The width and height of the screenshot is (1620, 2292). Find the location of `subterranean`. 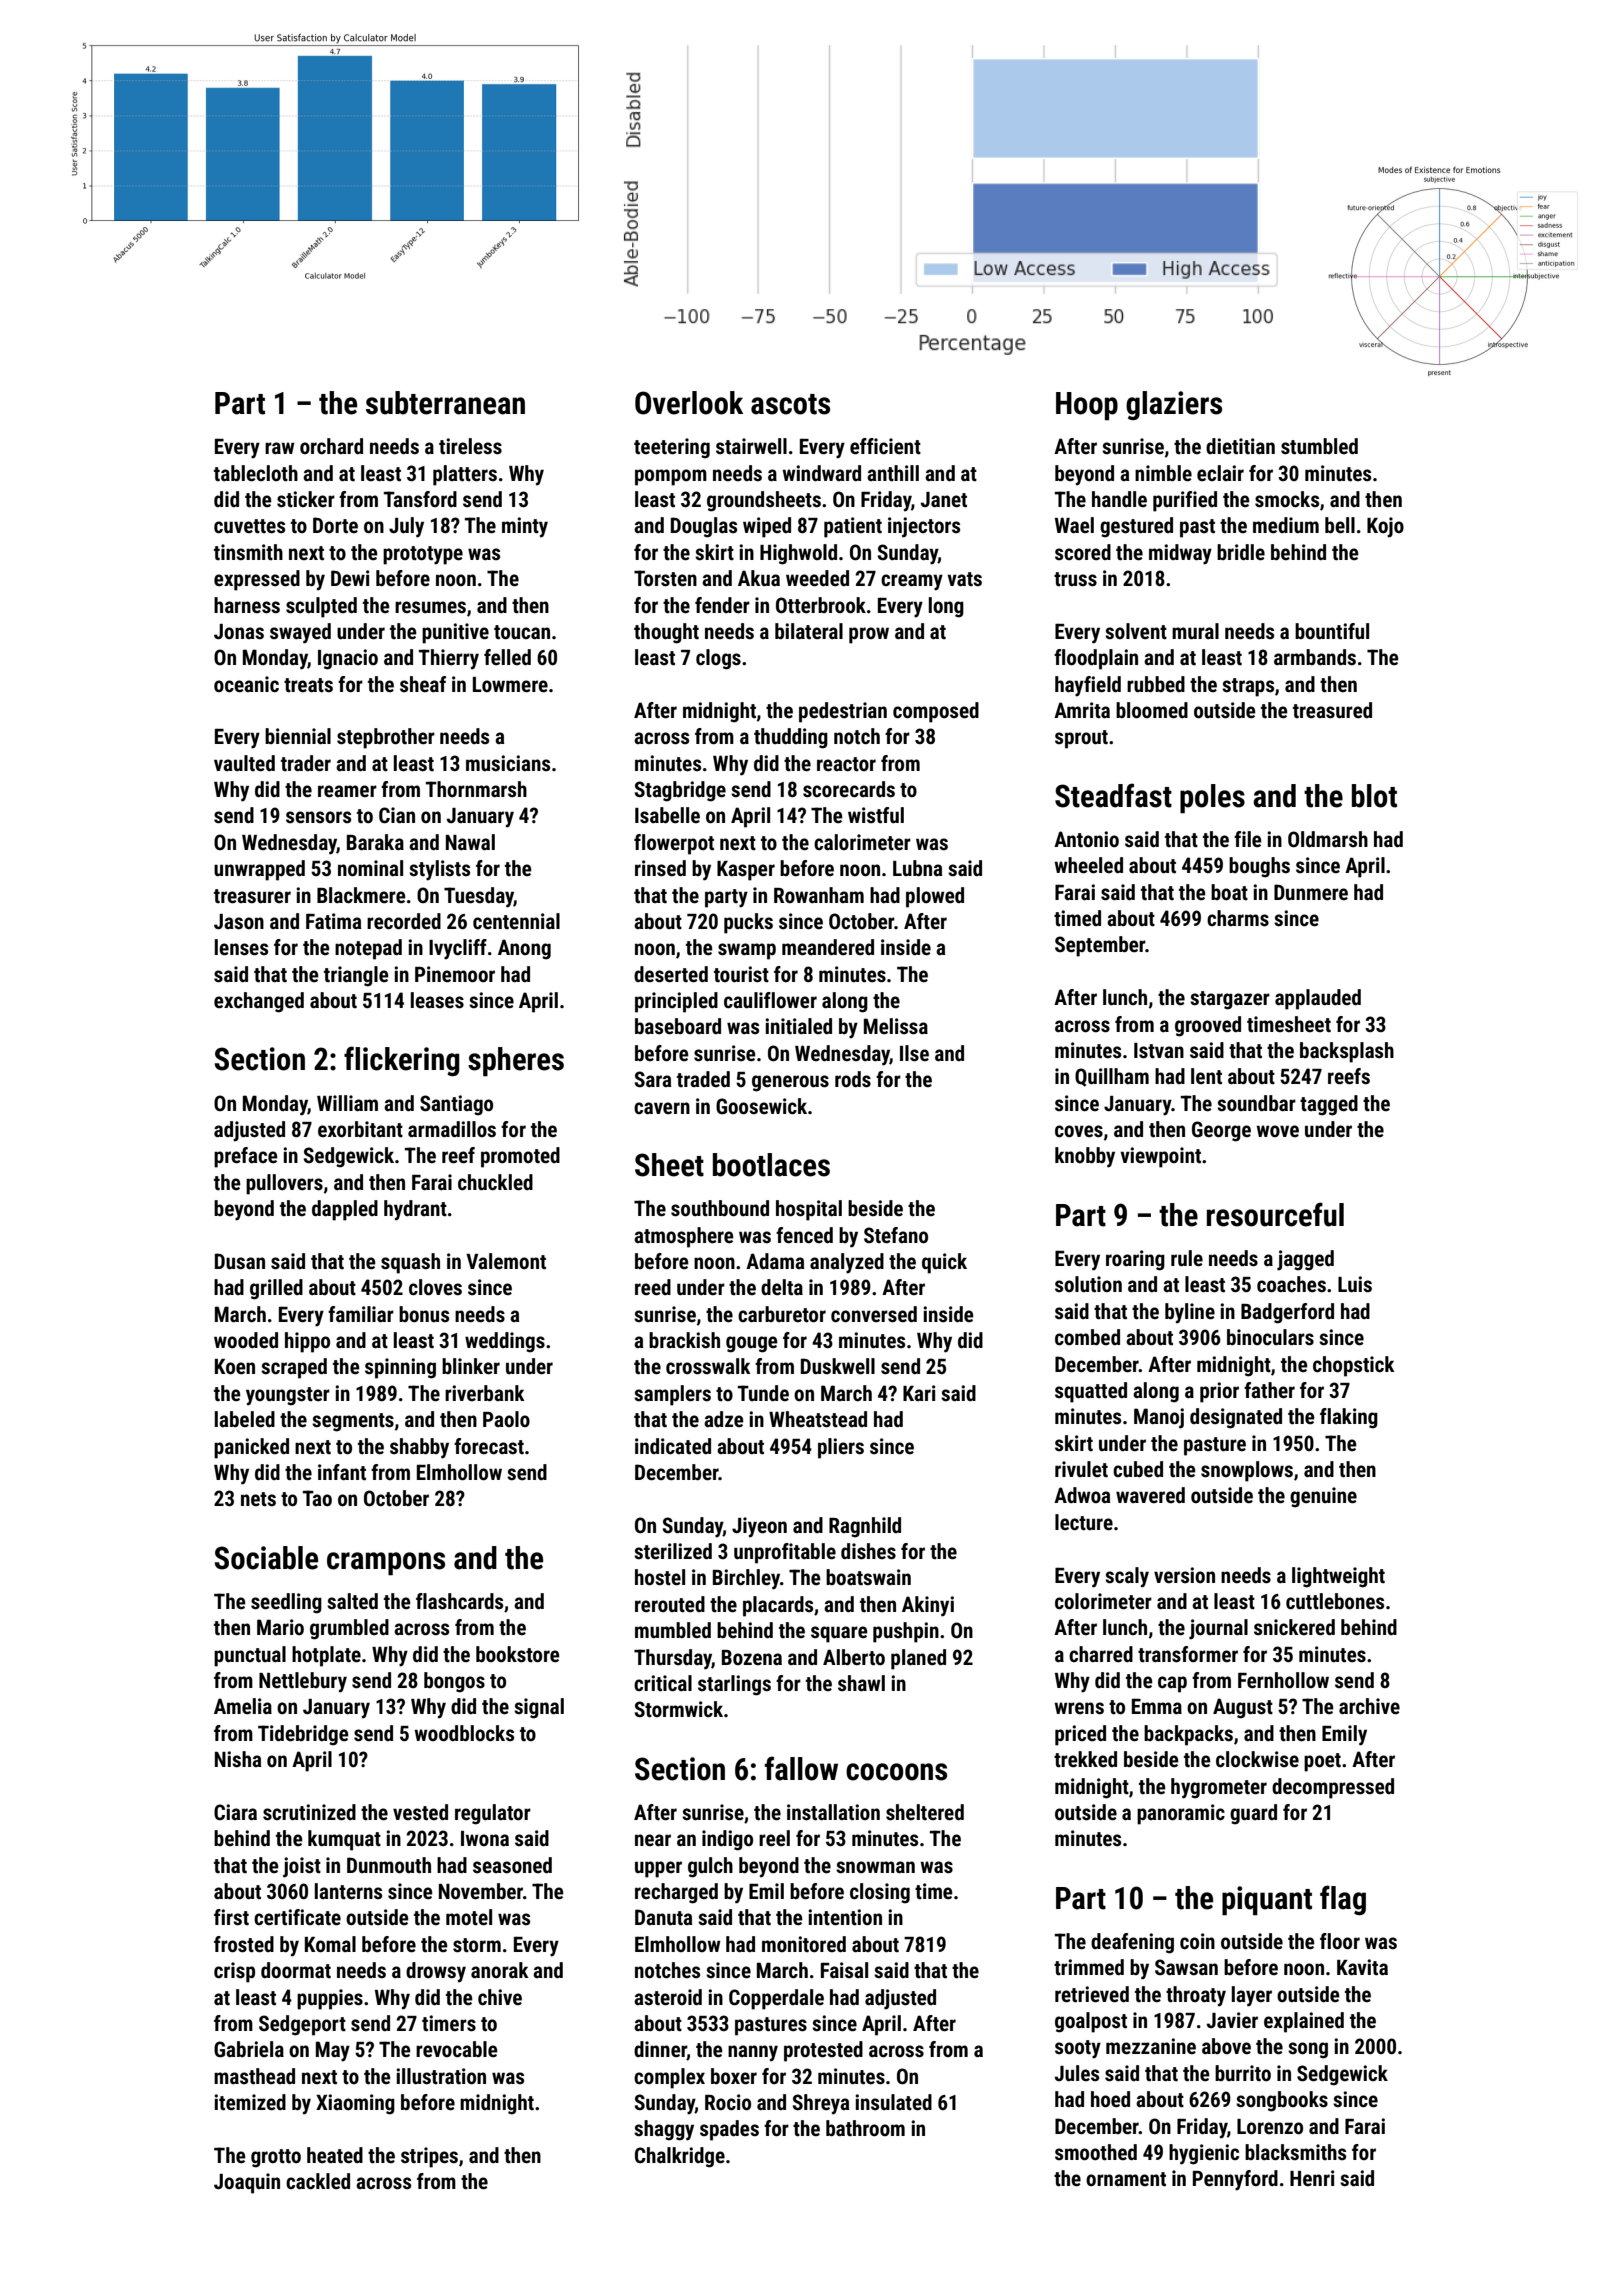

subterranean is located at coordinates (445, 403).
